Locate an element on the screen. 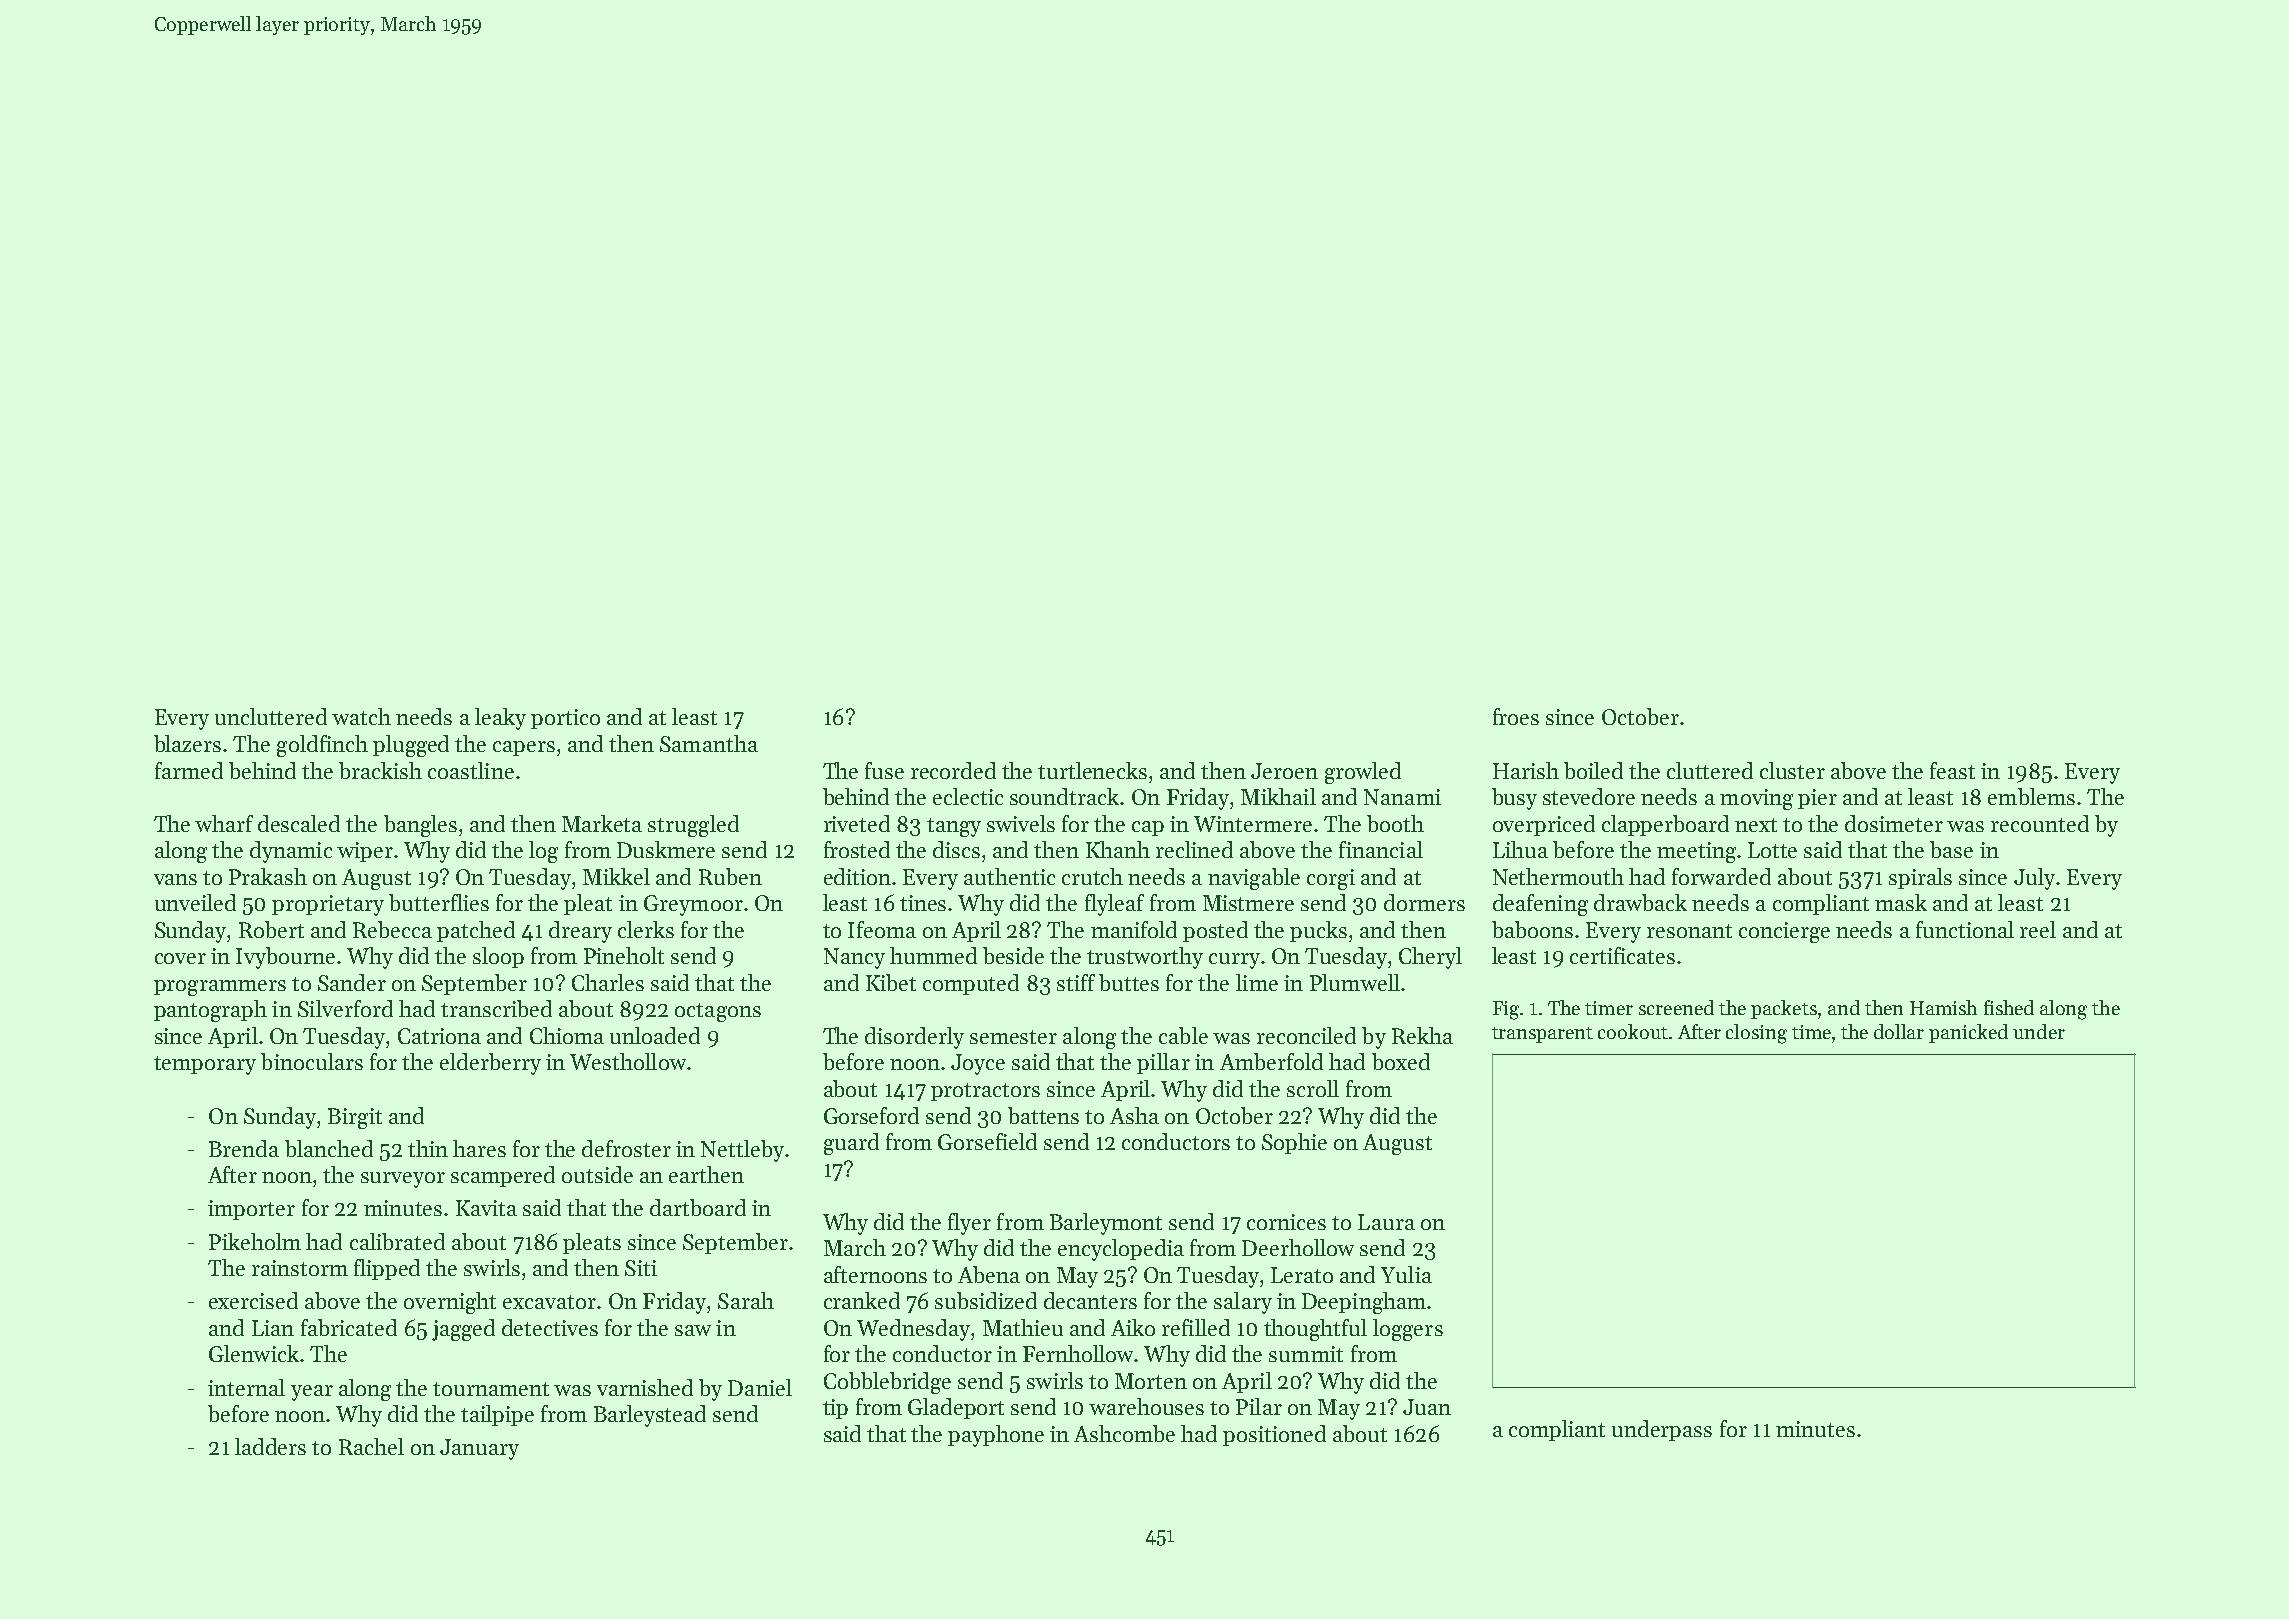 The image size is (2289, 1619). Silverford is located at coordinates (345, 1008).
